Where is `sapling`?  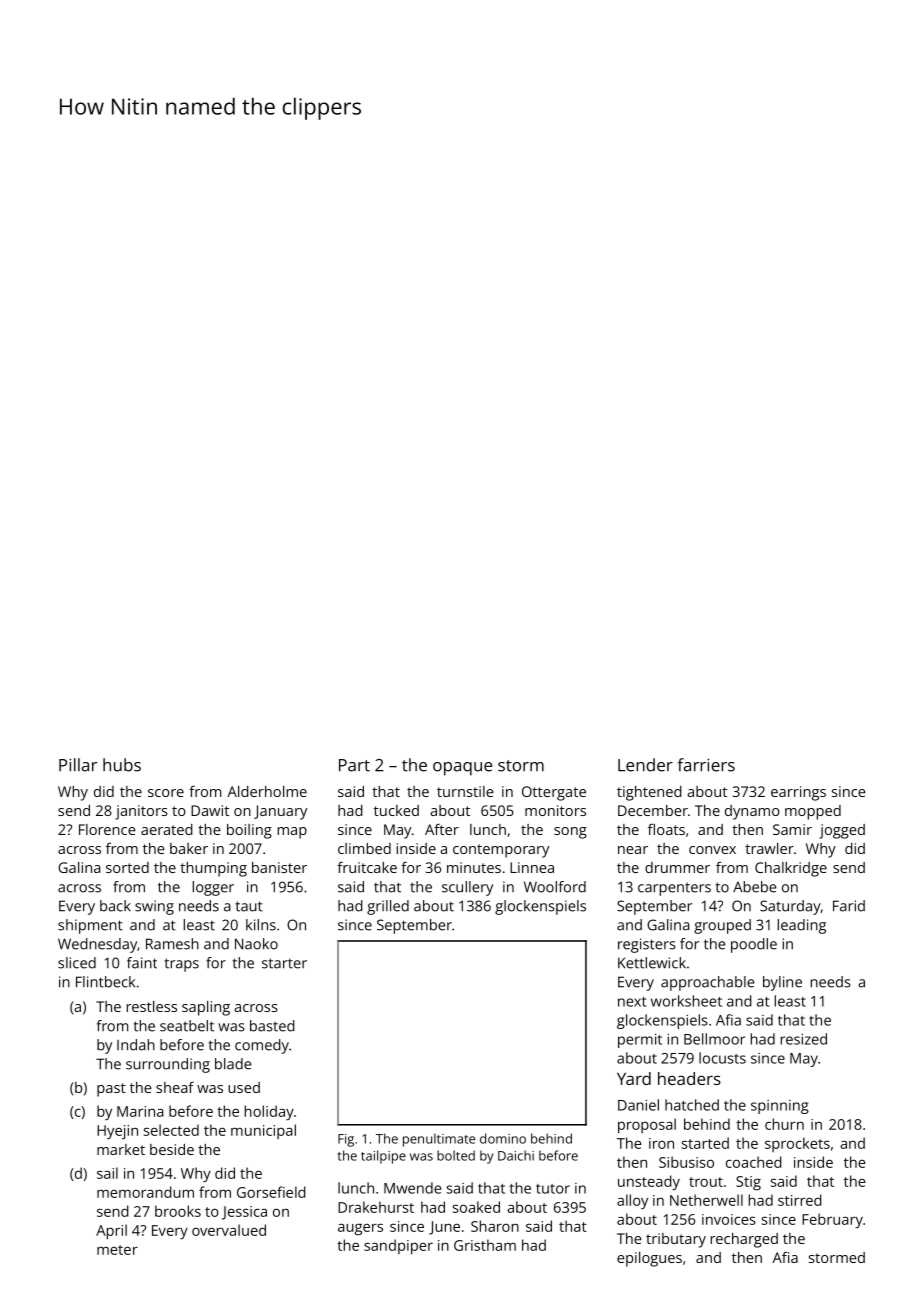 sapling is located at coordinates (206, 1008).
